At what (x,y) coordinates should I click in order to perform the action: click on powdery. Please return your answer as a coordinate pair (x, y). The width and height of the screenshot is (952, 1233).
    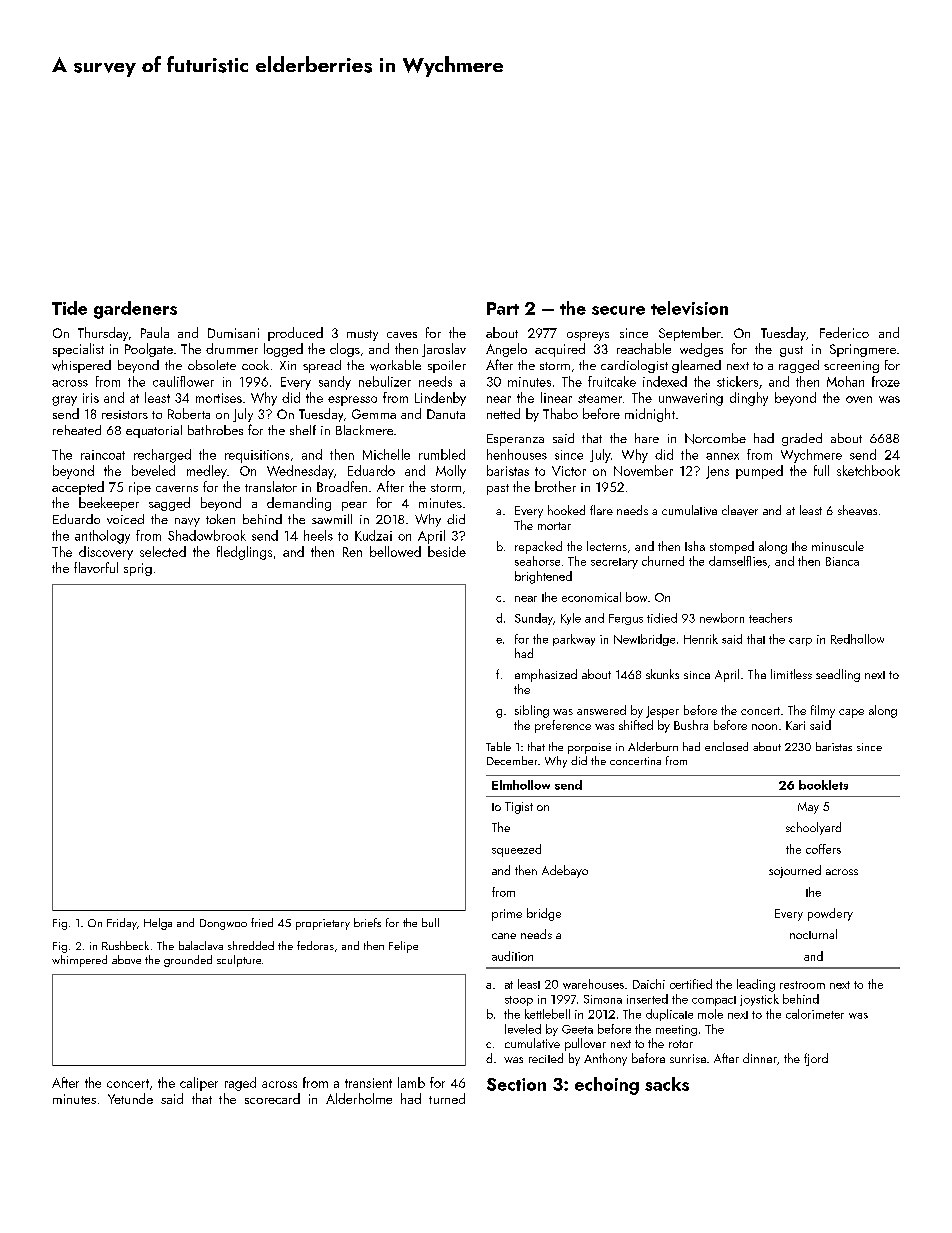
    Looking at the image, I should click on (830, 914).
